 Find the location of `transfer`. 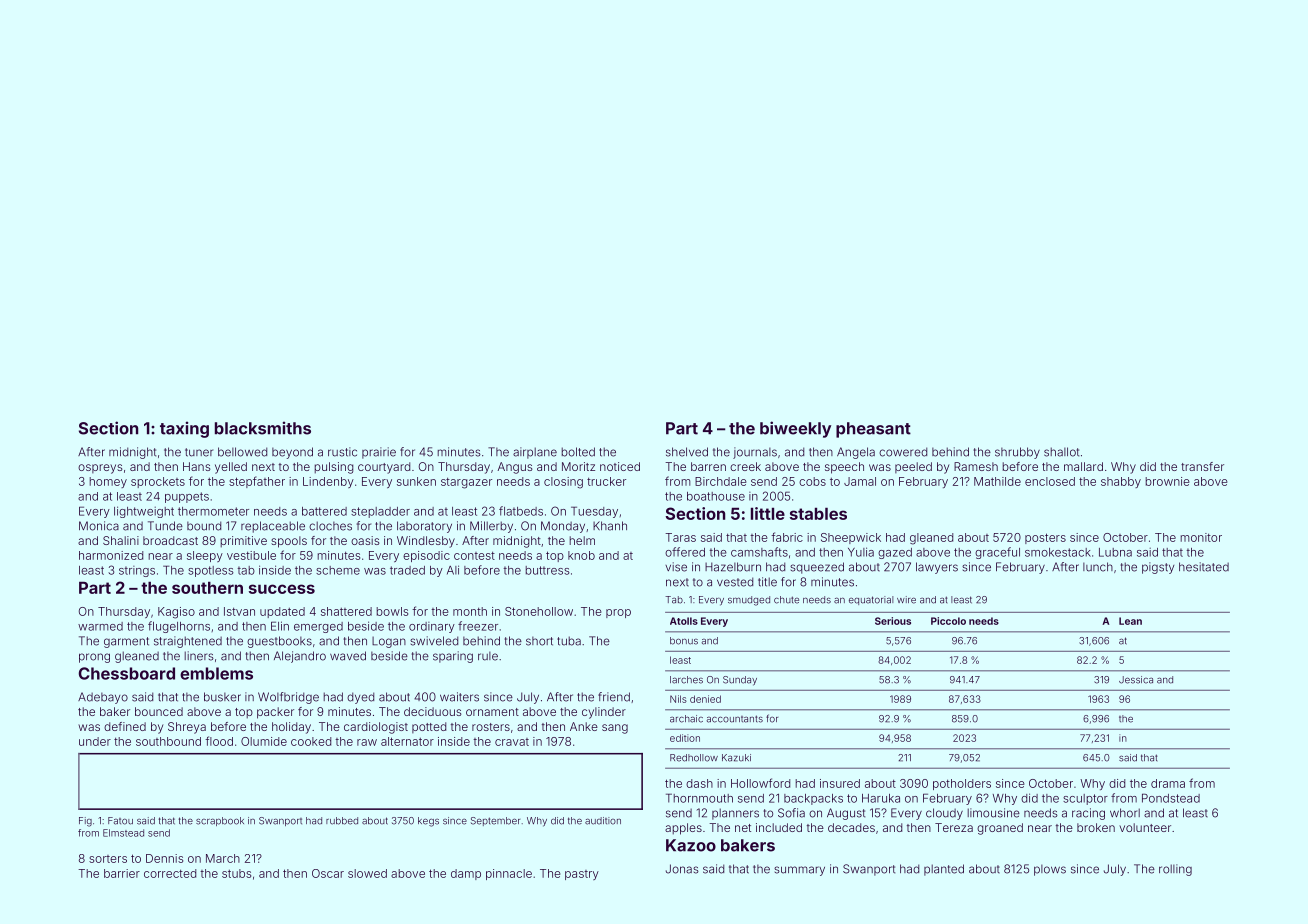

transfer is located at coordinates (1202, 466).
